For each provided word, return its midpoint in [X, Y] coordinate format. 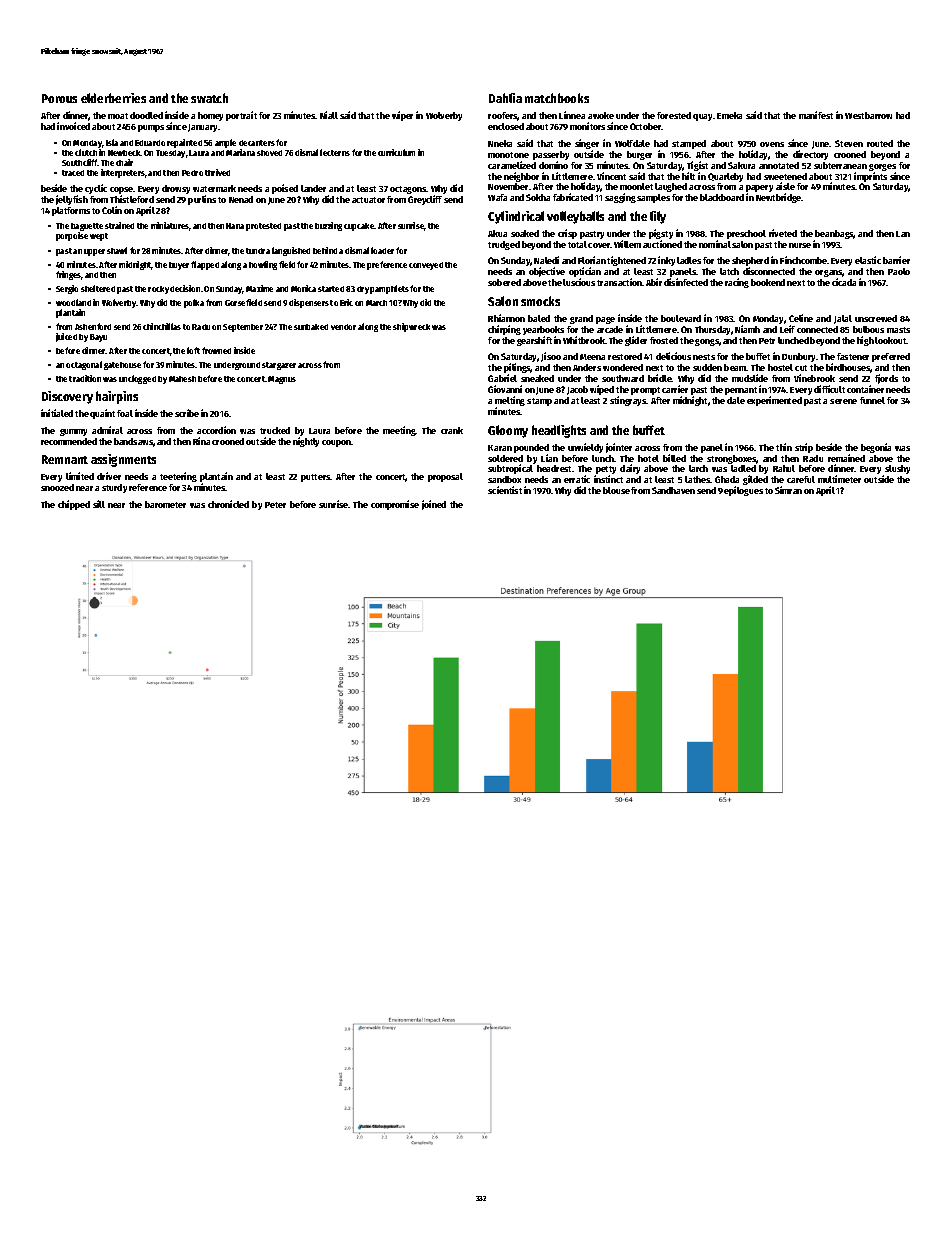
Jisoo [551, 357]
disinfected [686, 282]
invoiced [73, 126]
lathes [697, 479]
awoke [601, 115]
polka [194, 303]
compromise [395, 505]
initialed [57, 413]
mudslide [750, 378]
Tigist [697, 166]
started [331, 289]
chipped [74, 505]
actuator [368, 200]
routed [880, 143]
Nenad [241, 199]
